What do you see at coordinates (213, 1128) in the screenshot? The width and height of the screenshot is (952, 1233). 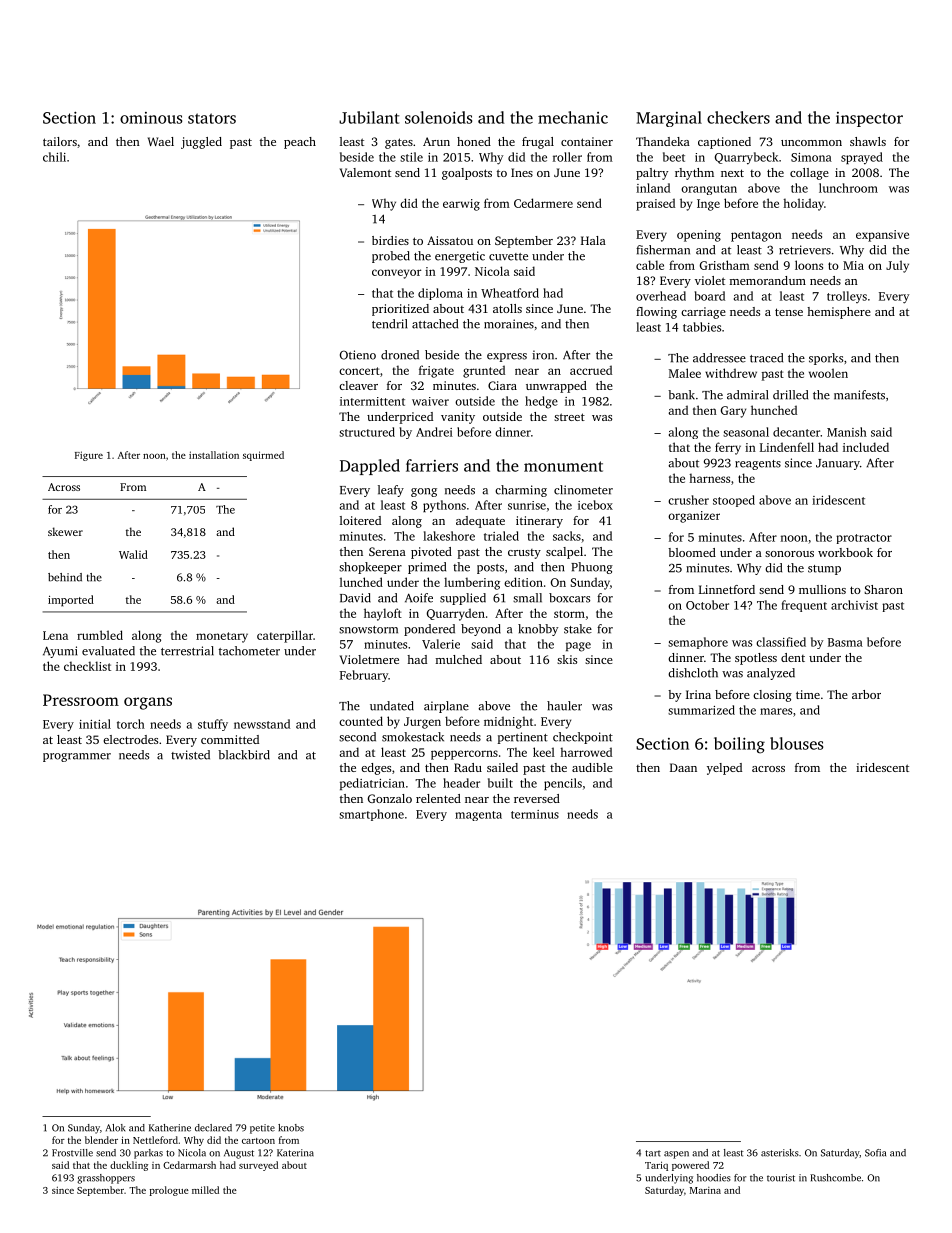 I see `declared` at bounding box center [213, 1128].
